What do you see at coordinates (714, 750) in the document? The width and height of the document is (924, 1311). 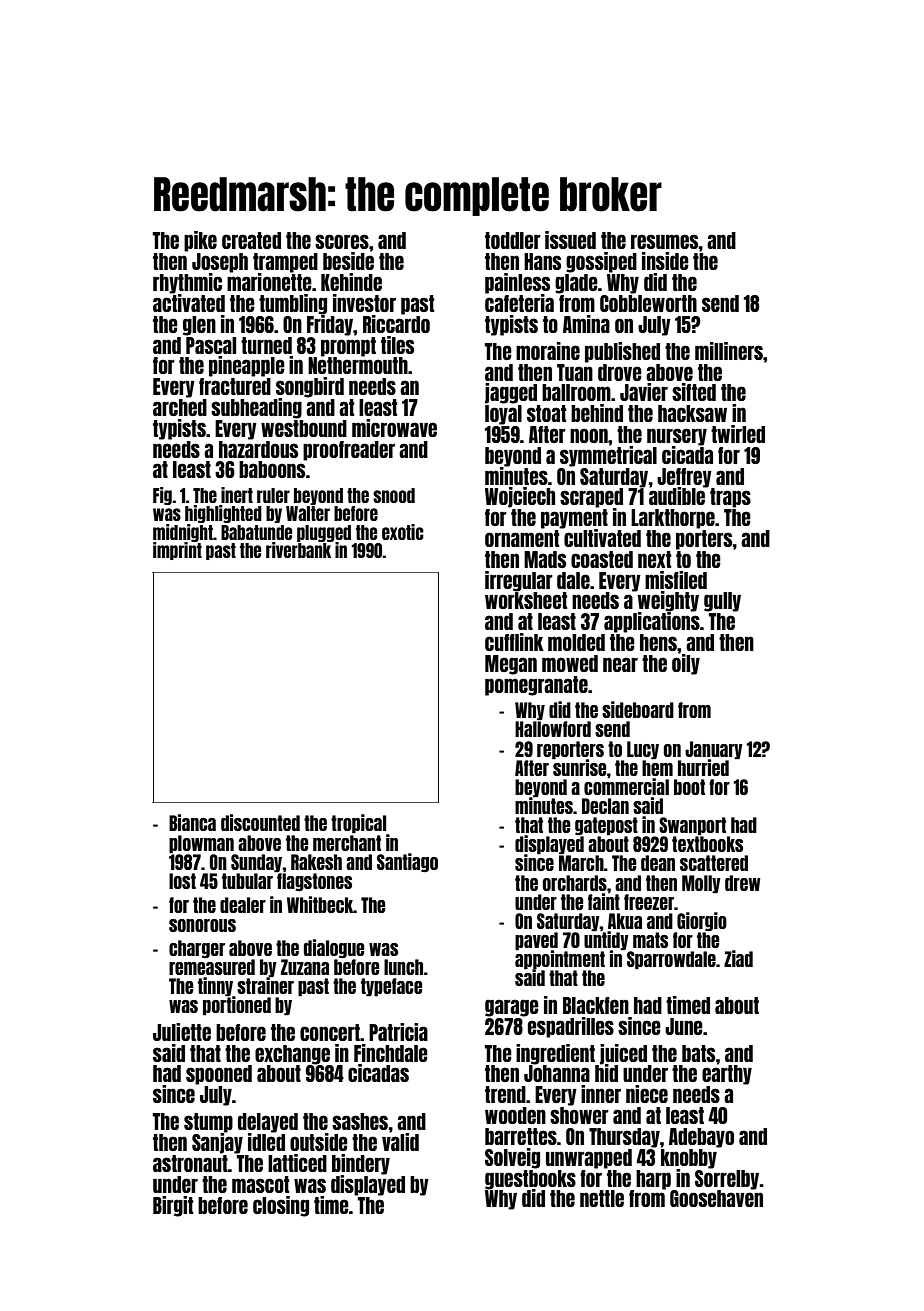 I see `January` at bounding box center [714, 750].
